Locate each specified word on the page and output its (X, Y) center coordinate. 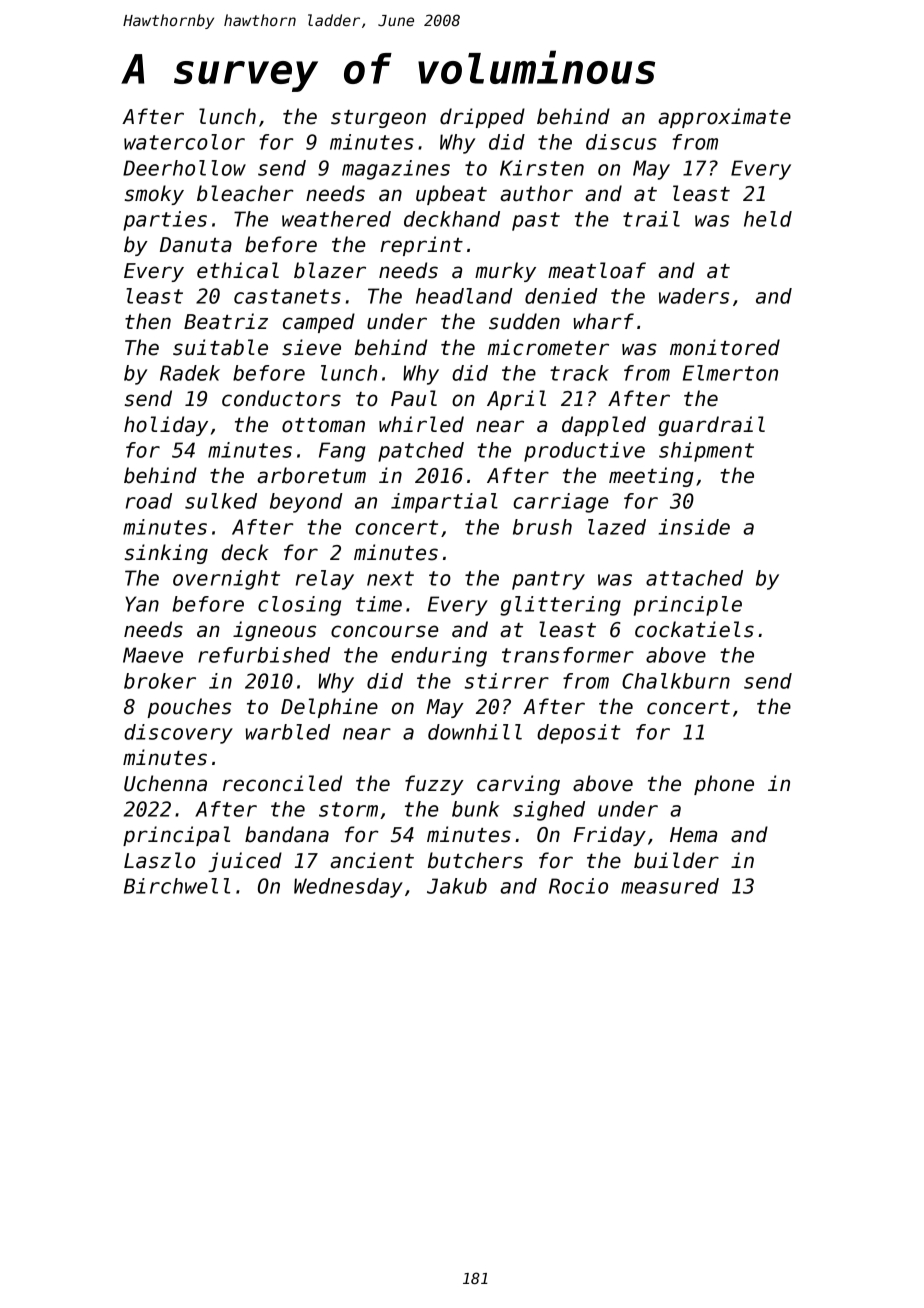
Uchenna (165, 783)
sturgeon (378, 119)
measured (670, 886)
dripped (482, 118)
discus (621, 142)
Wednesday (348, 888)
